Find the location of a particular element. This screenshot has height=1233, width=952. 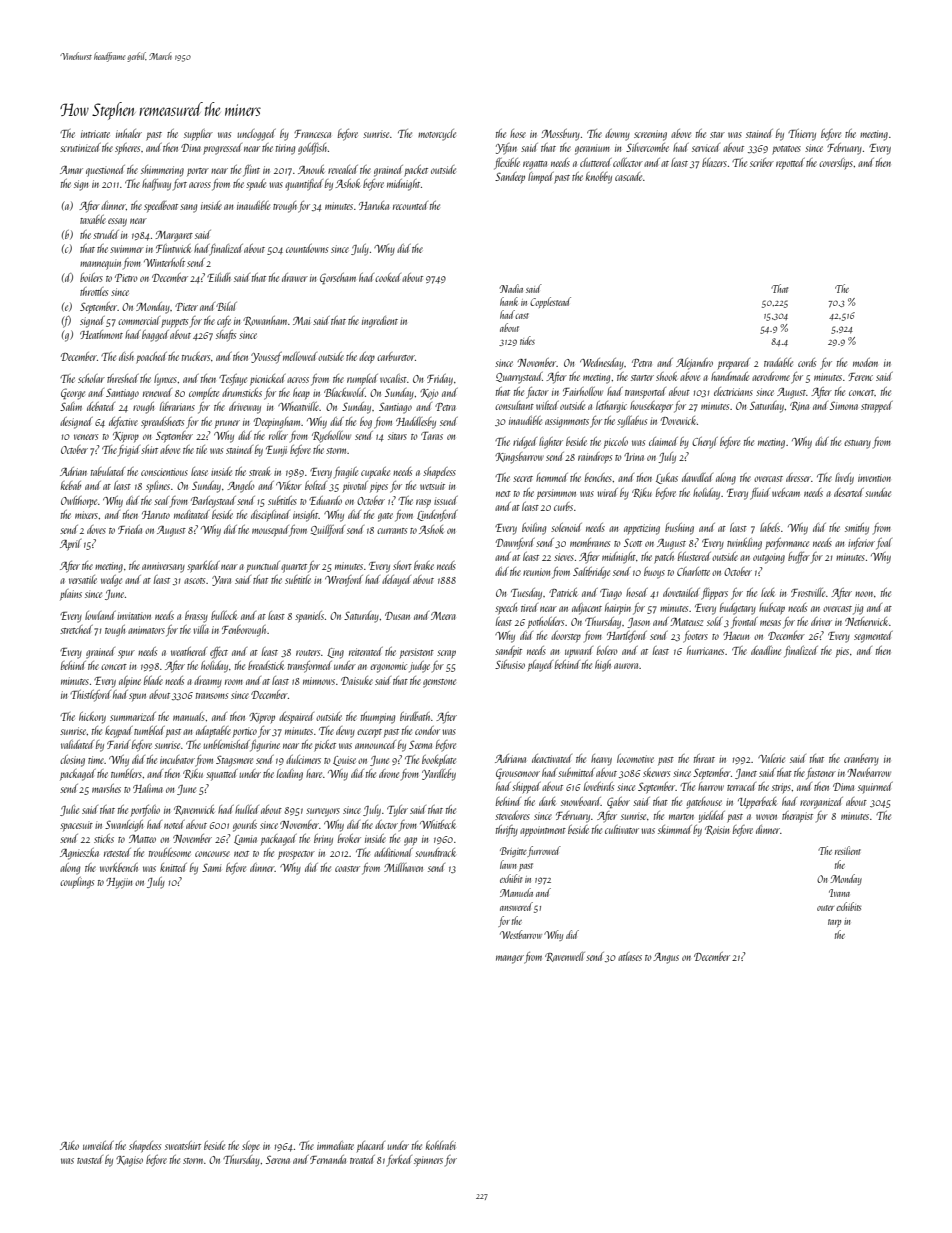

boilers is located at coordinates (91, 277).
